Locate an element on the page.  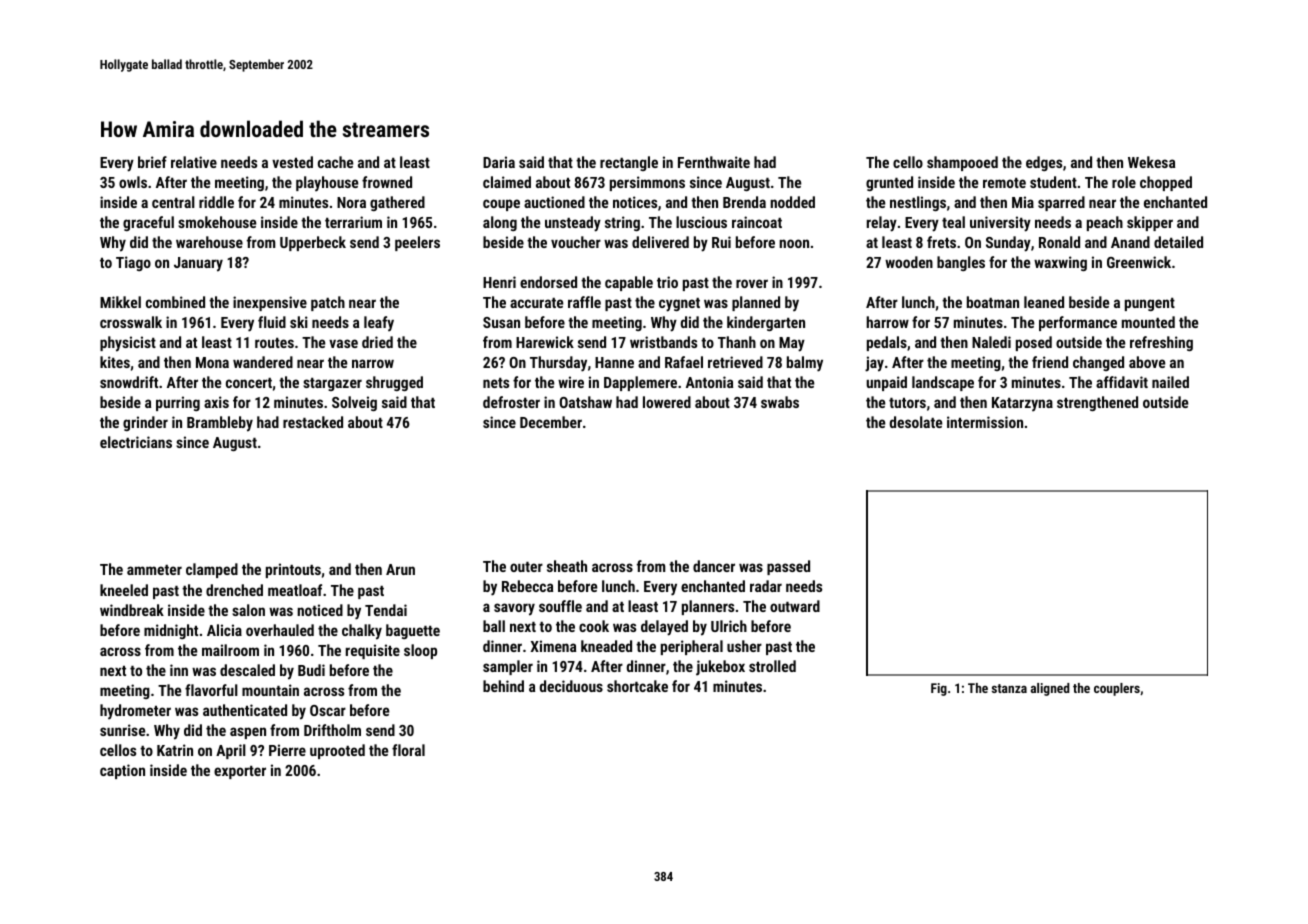
Fernthwaite is located at coordinates (714, 162).
